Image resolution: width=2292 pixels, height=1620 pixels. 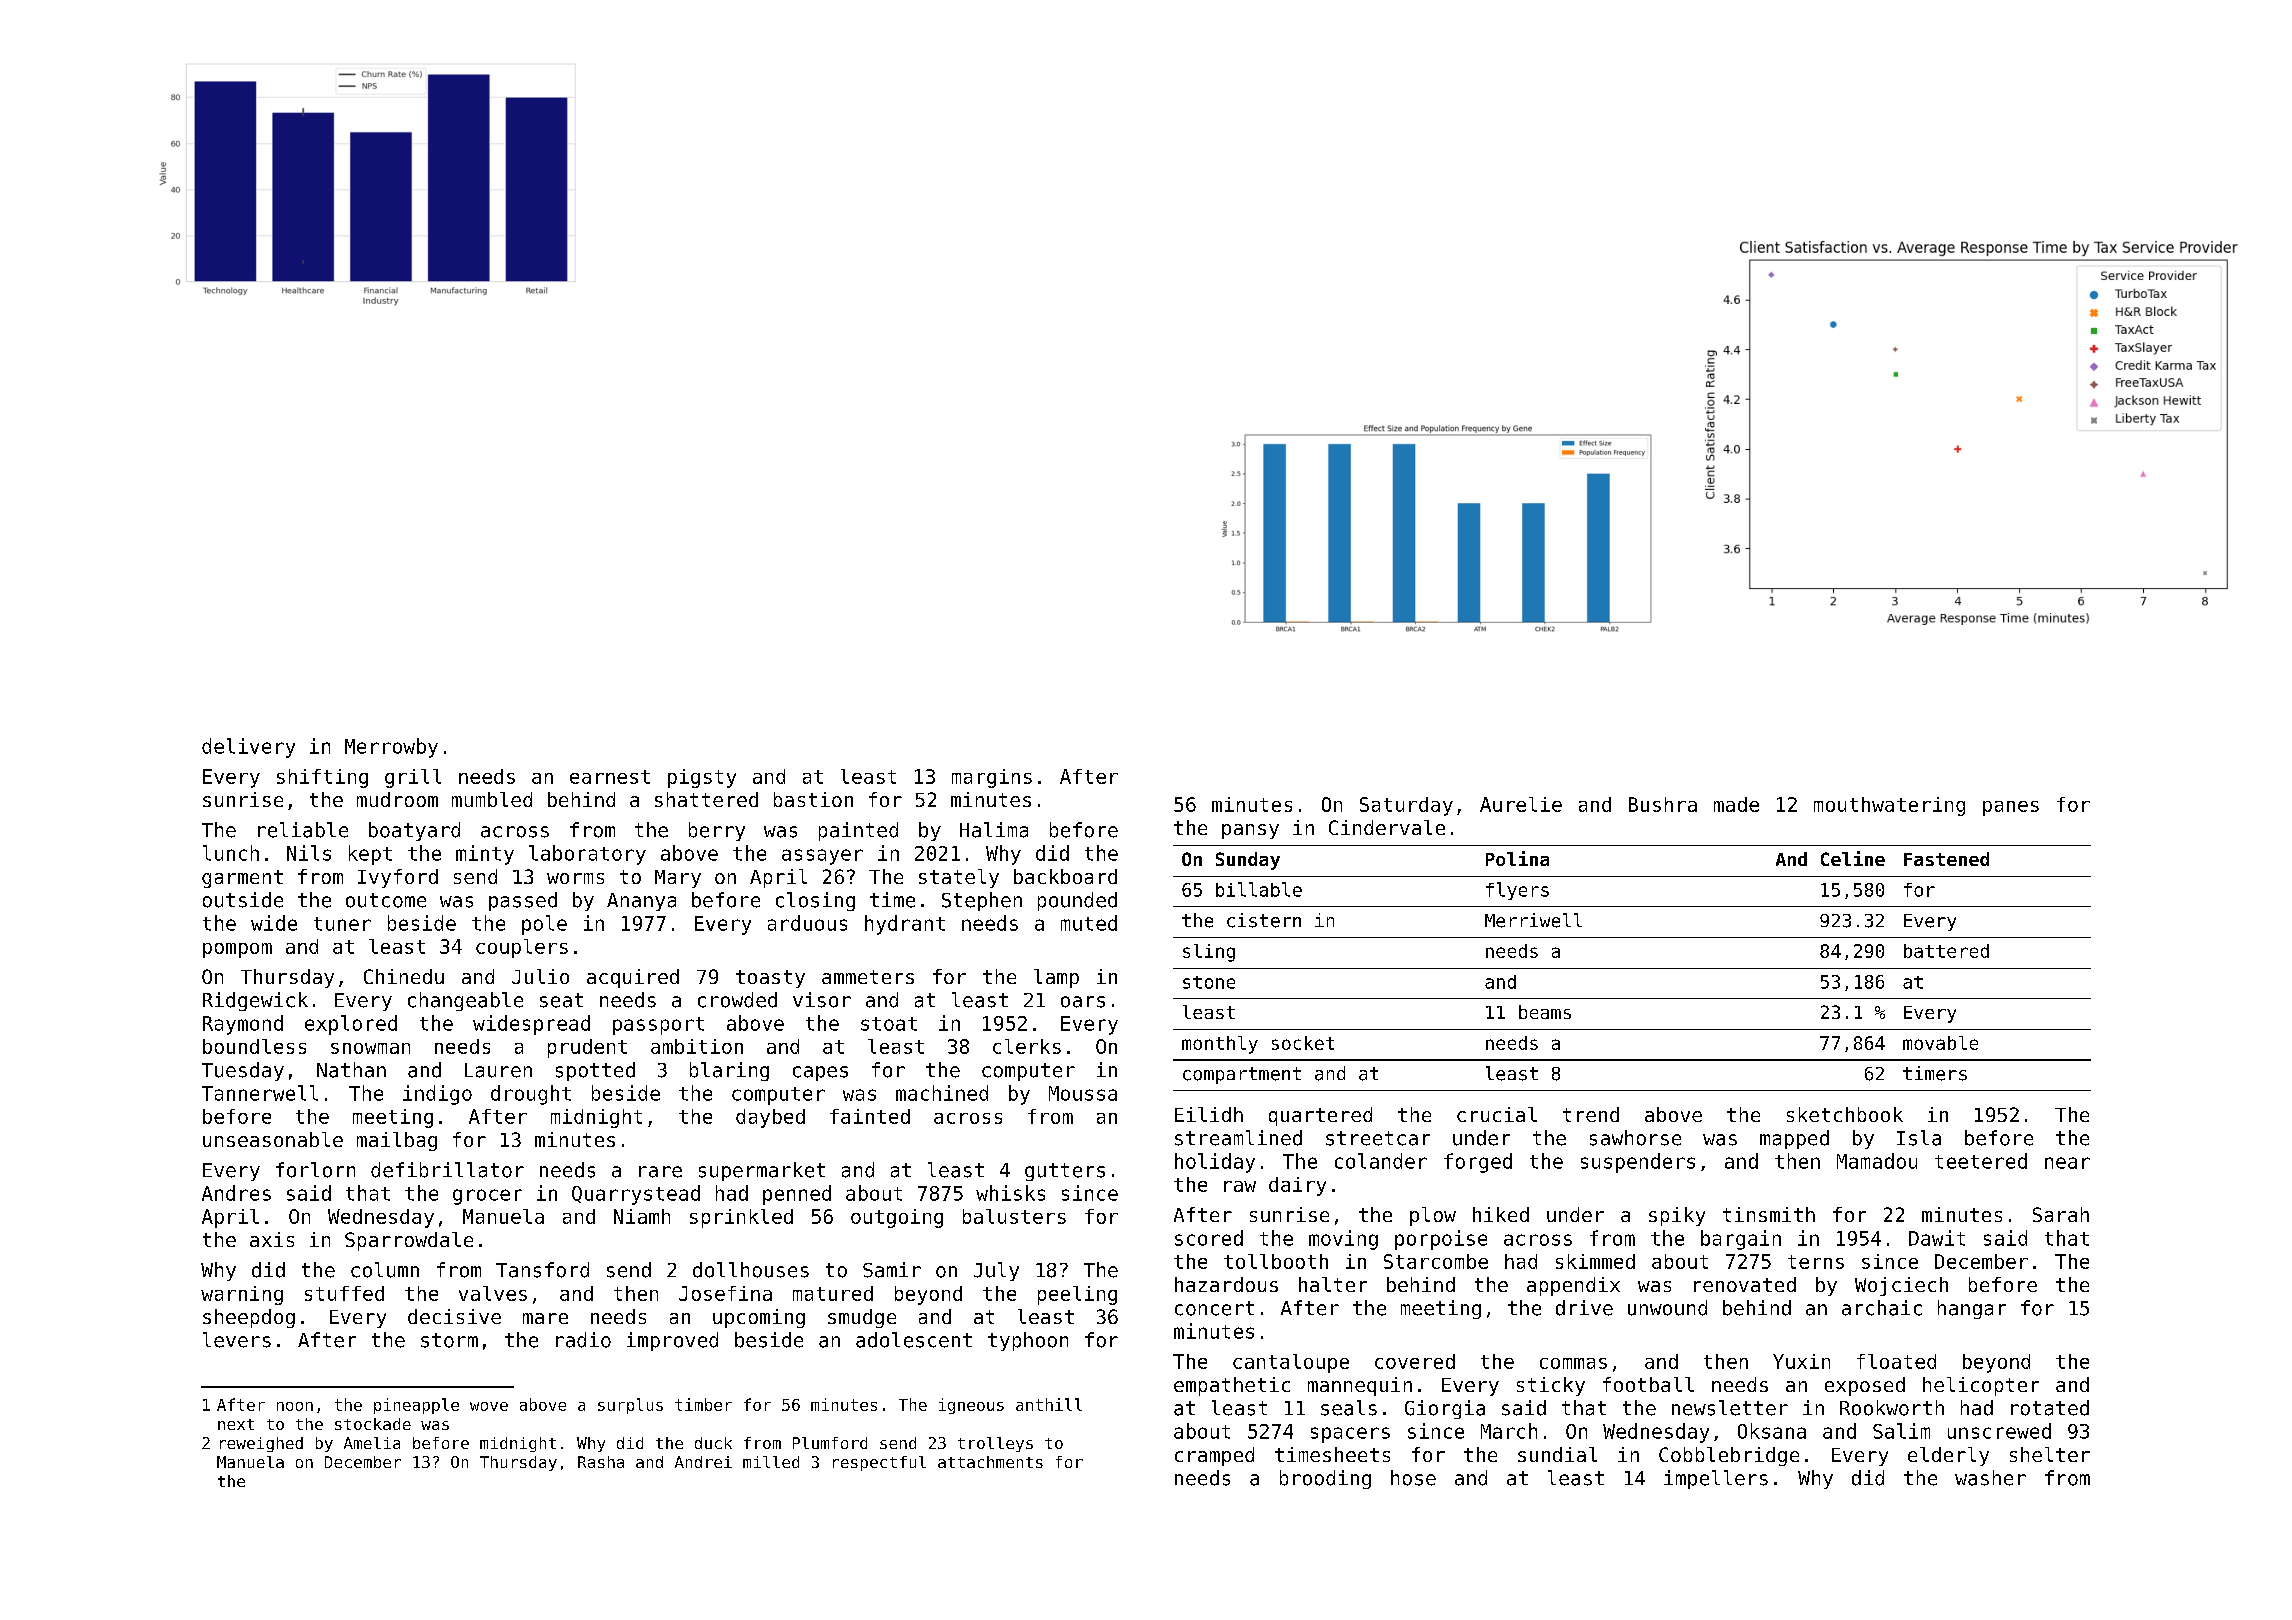 I want to click on unscrewed, so click(x=1999, y=1431).
